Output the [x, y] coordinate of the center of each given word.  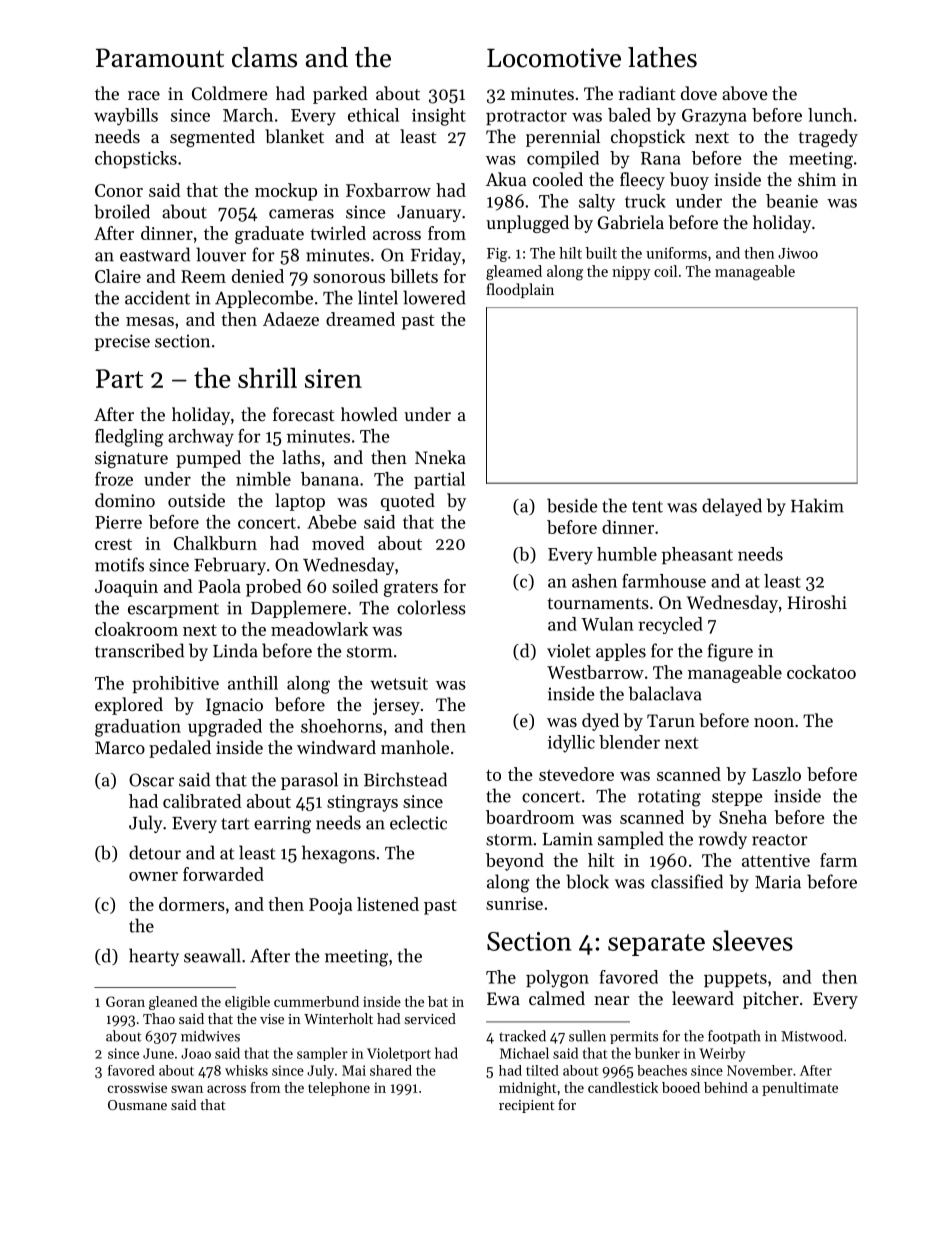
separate [656, 945]
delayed [732, 507]
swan [187, 1089]
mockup [286, 192]
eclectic [418, 822]
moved [338, 543]
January [429, 214]
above [744, 93]
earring [282, 825]
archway [201, 438]
